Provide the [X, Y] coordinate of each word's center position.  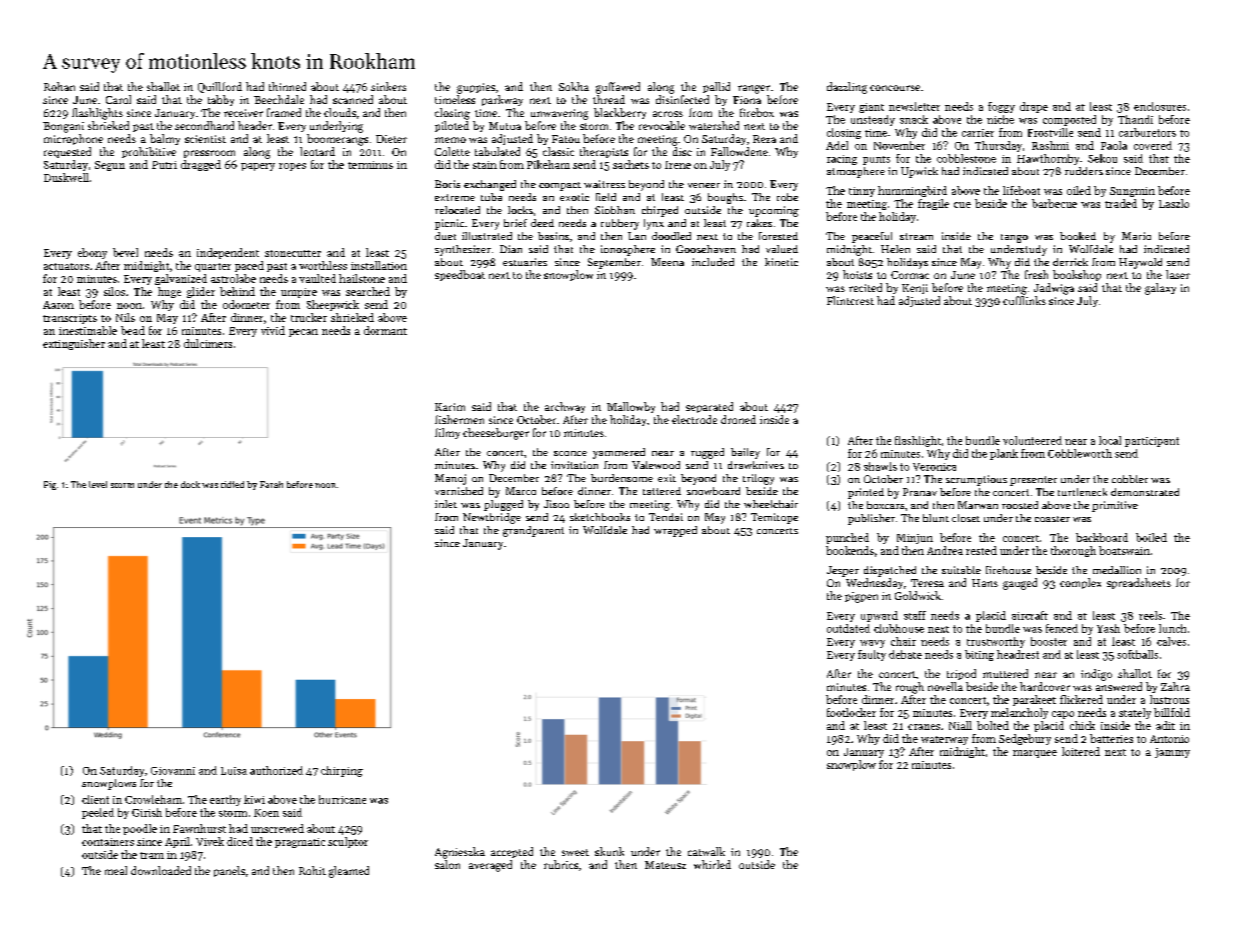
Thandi [1135, 119]
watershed [714, 125]
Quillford [220, 87]
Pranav [920, 492]
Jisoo [556, 504]
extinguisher [74, 344]
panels [229, 871]
